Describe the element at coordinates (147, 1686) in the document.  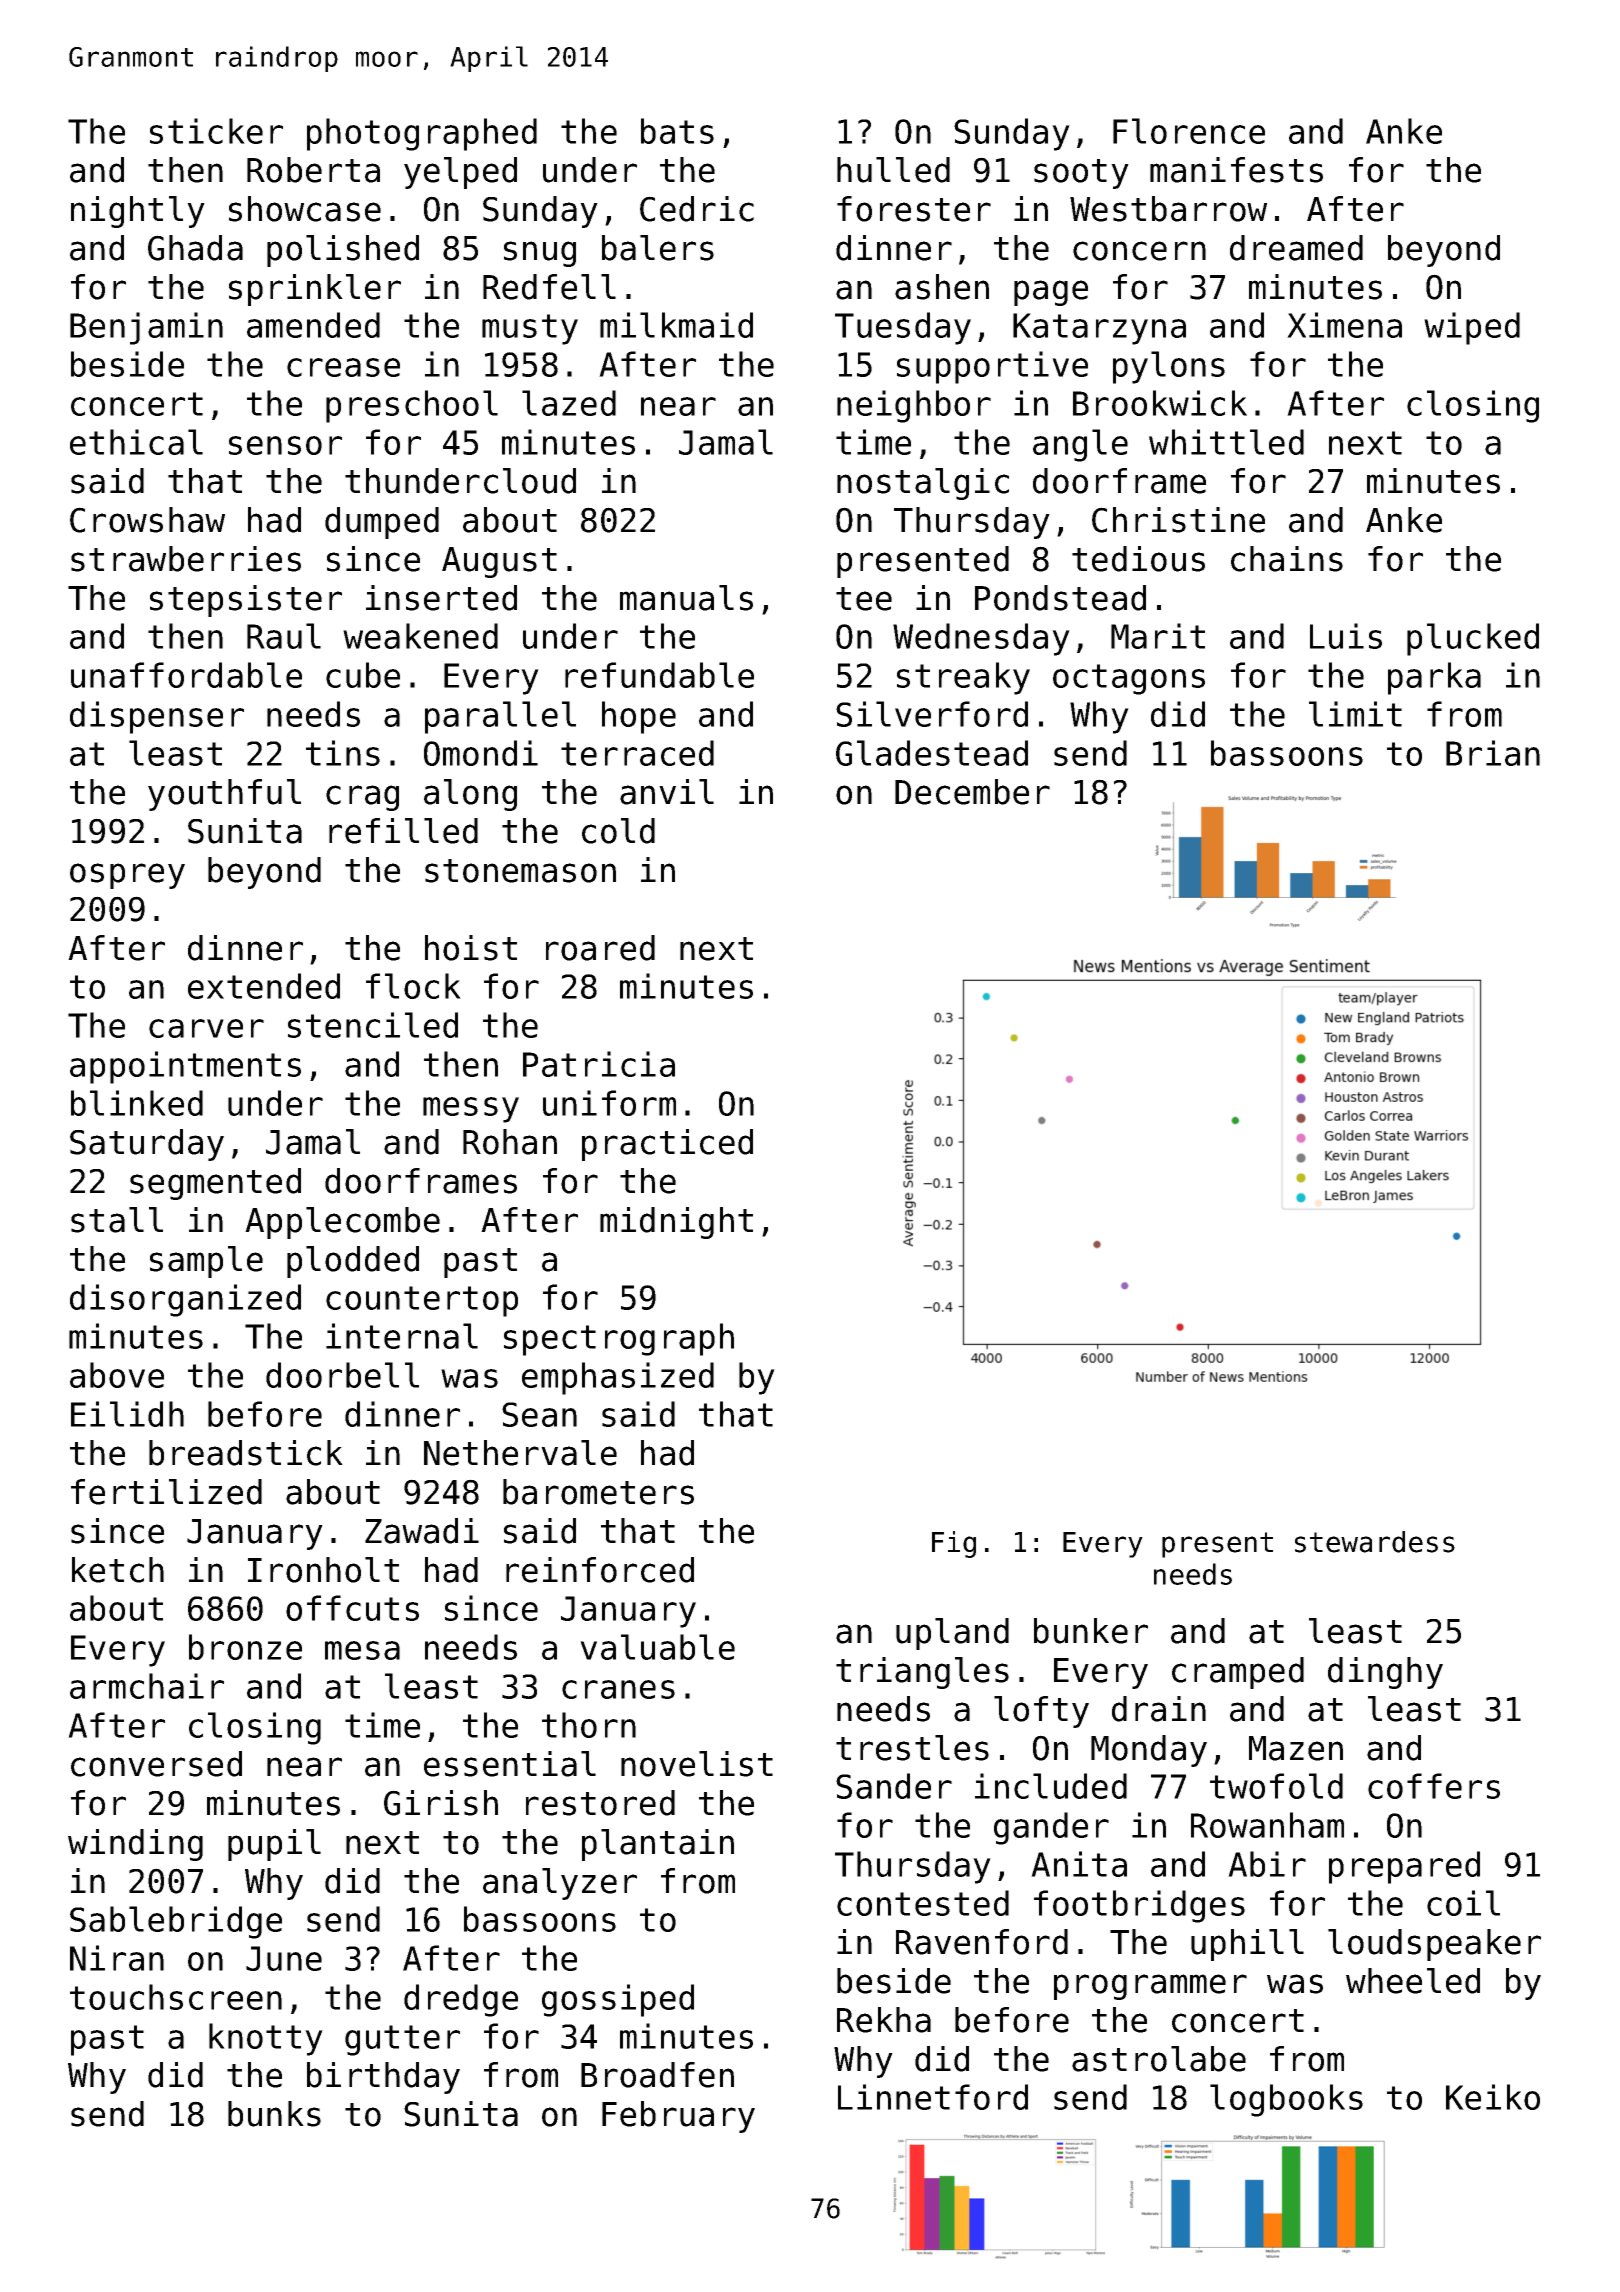
I see `armchair` at that location.
